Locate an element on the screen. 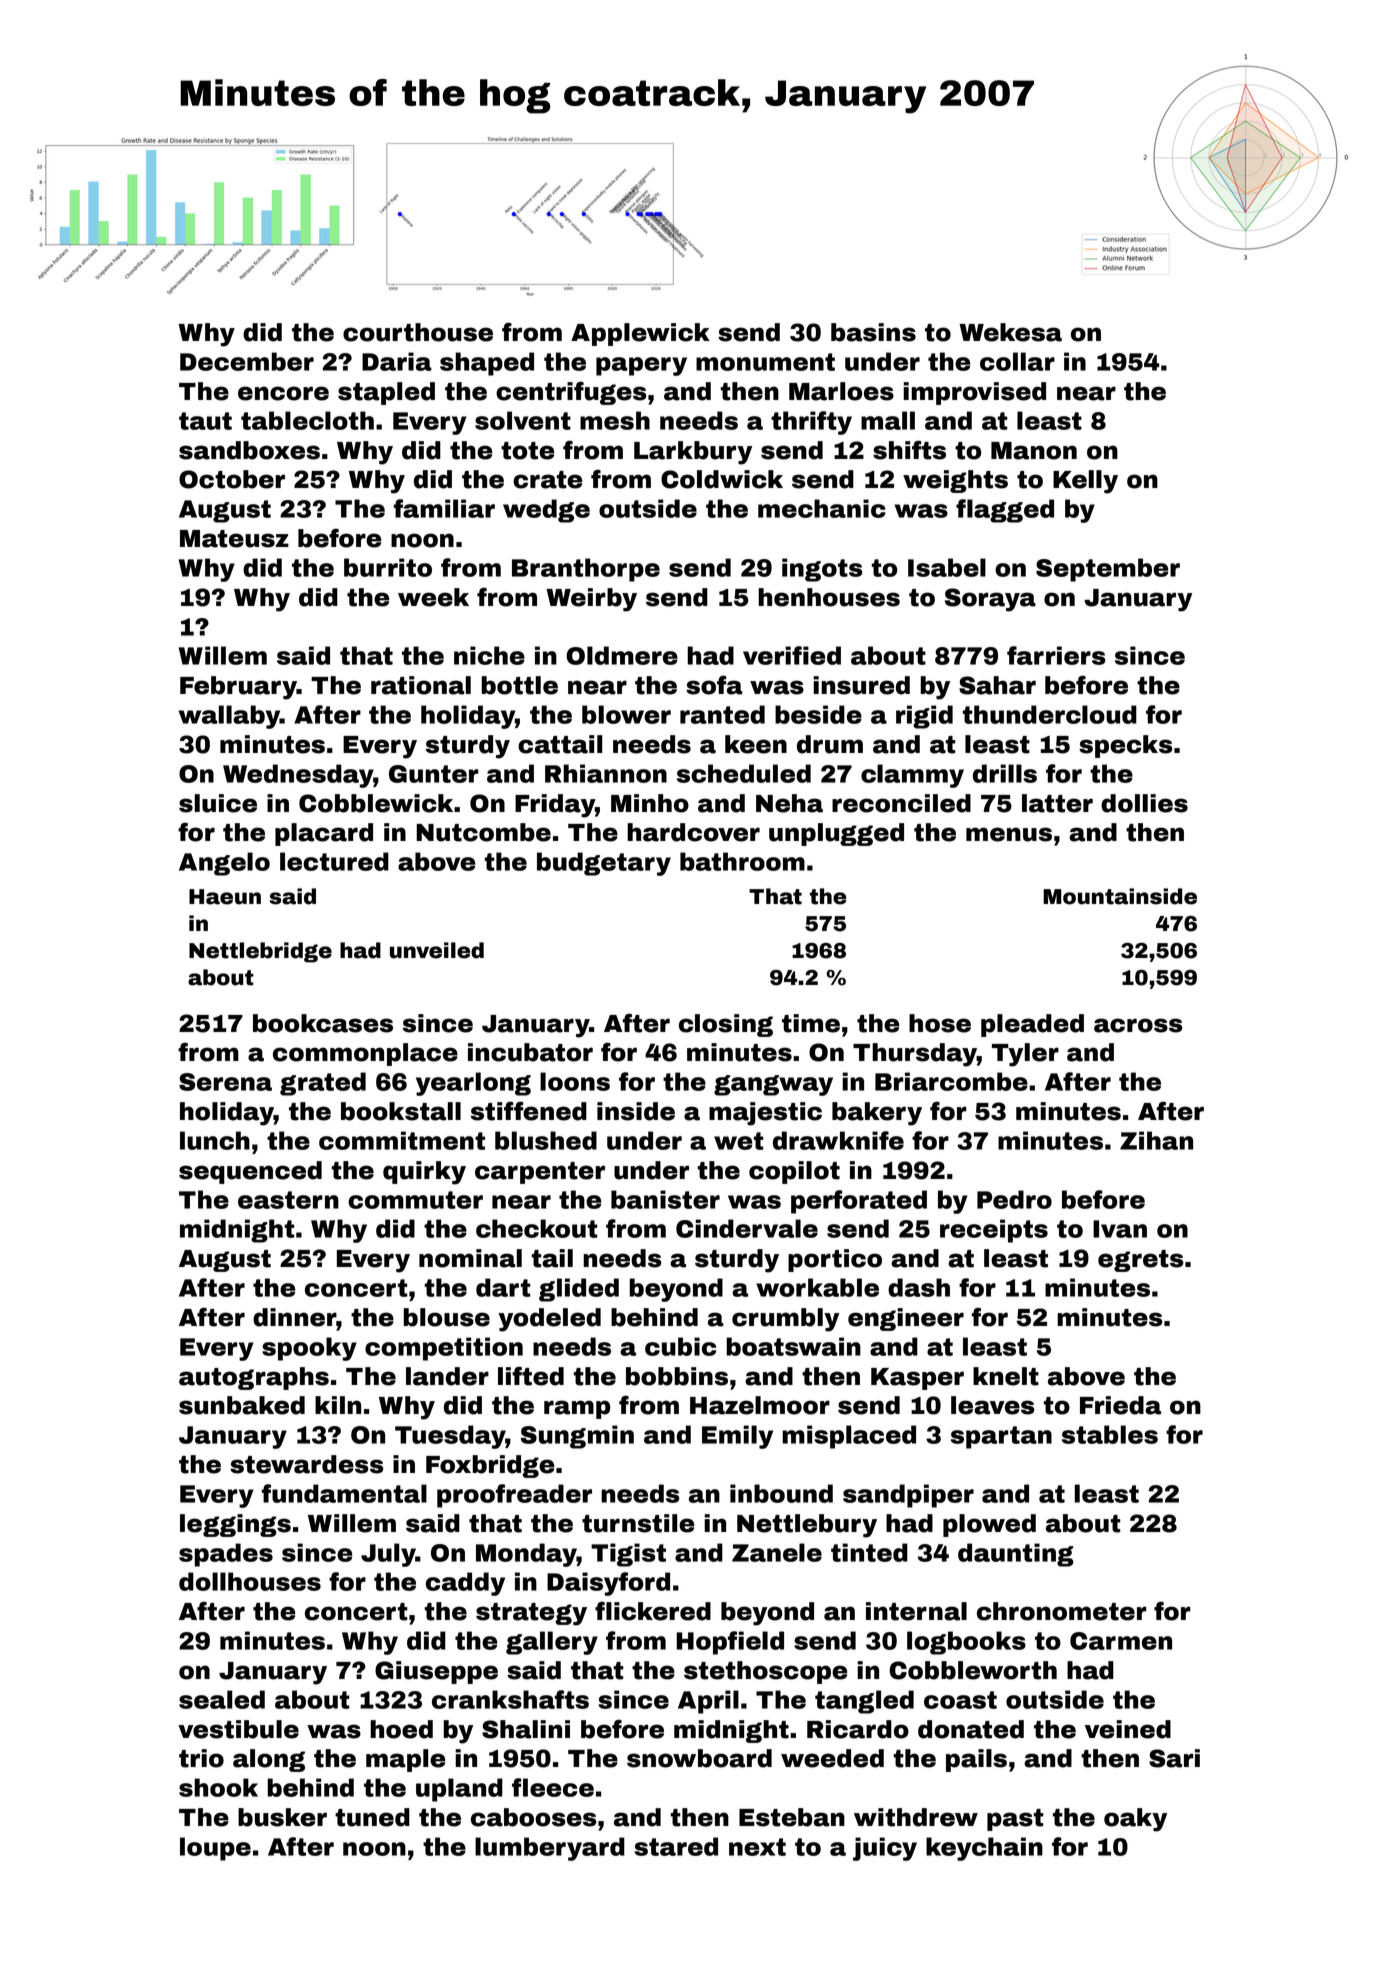 This screenshot has height=1969, width=1386. Carmen is located at coordinates (1121, 1641).
